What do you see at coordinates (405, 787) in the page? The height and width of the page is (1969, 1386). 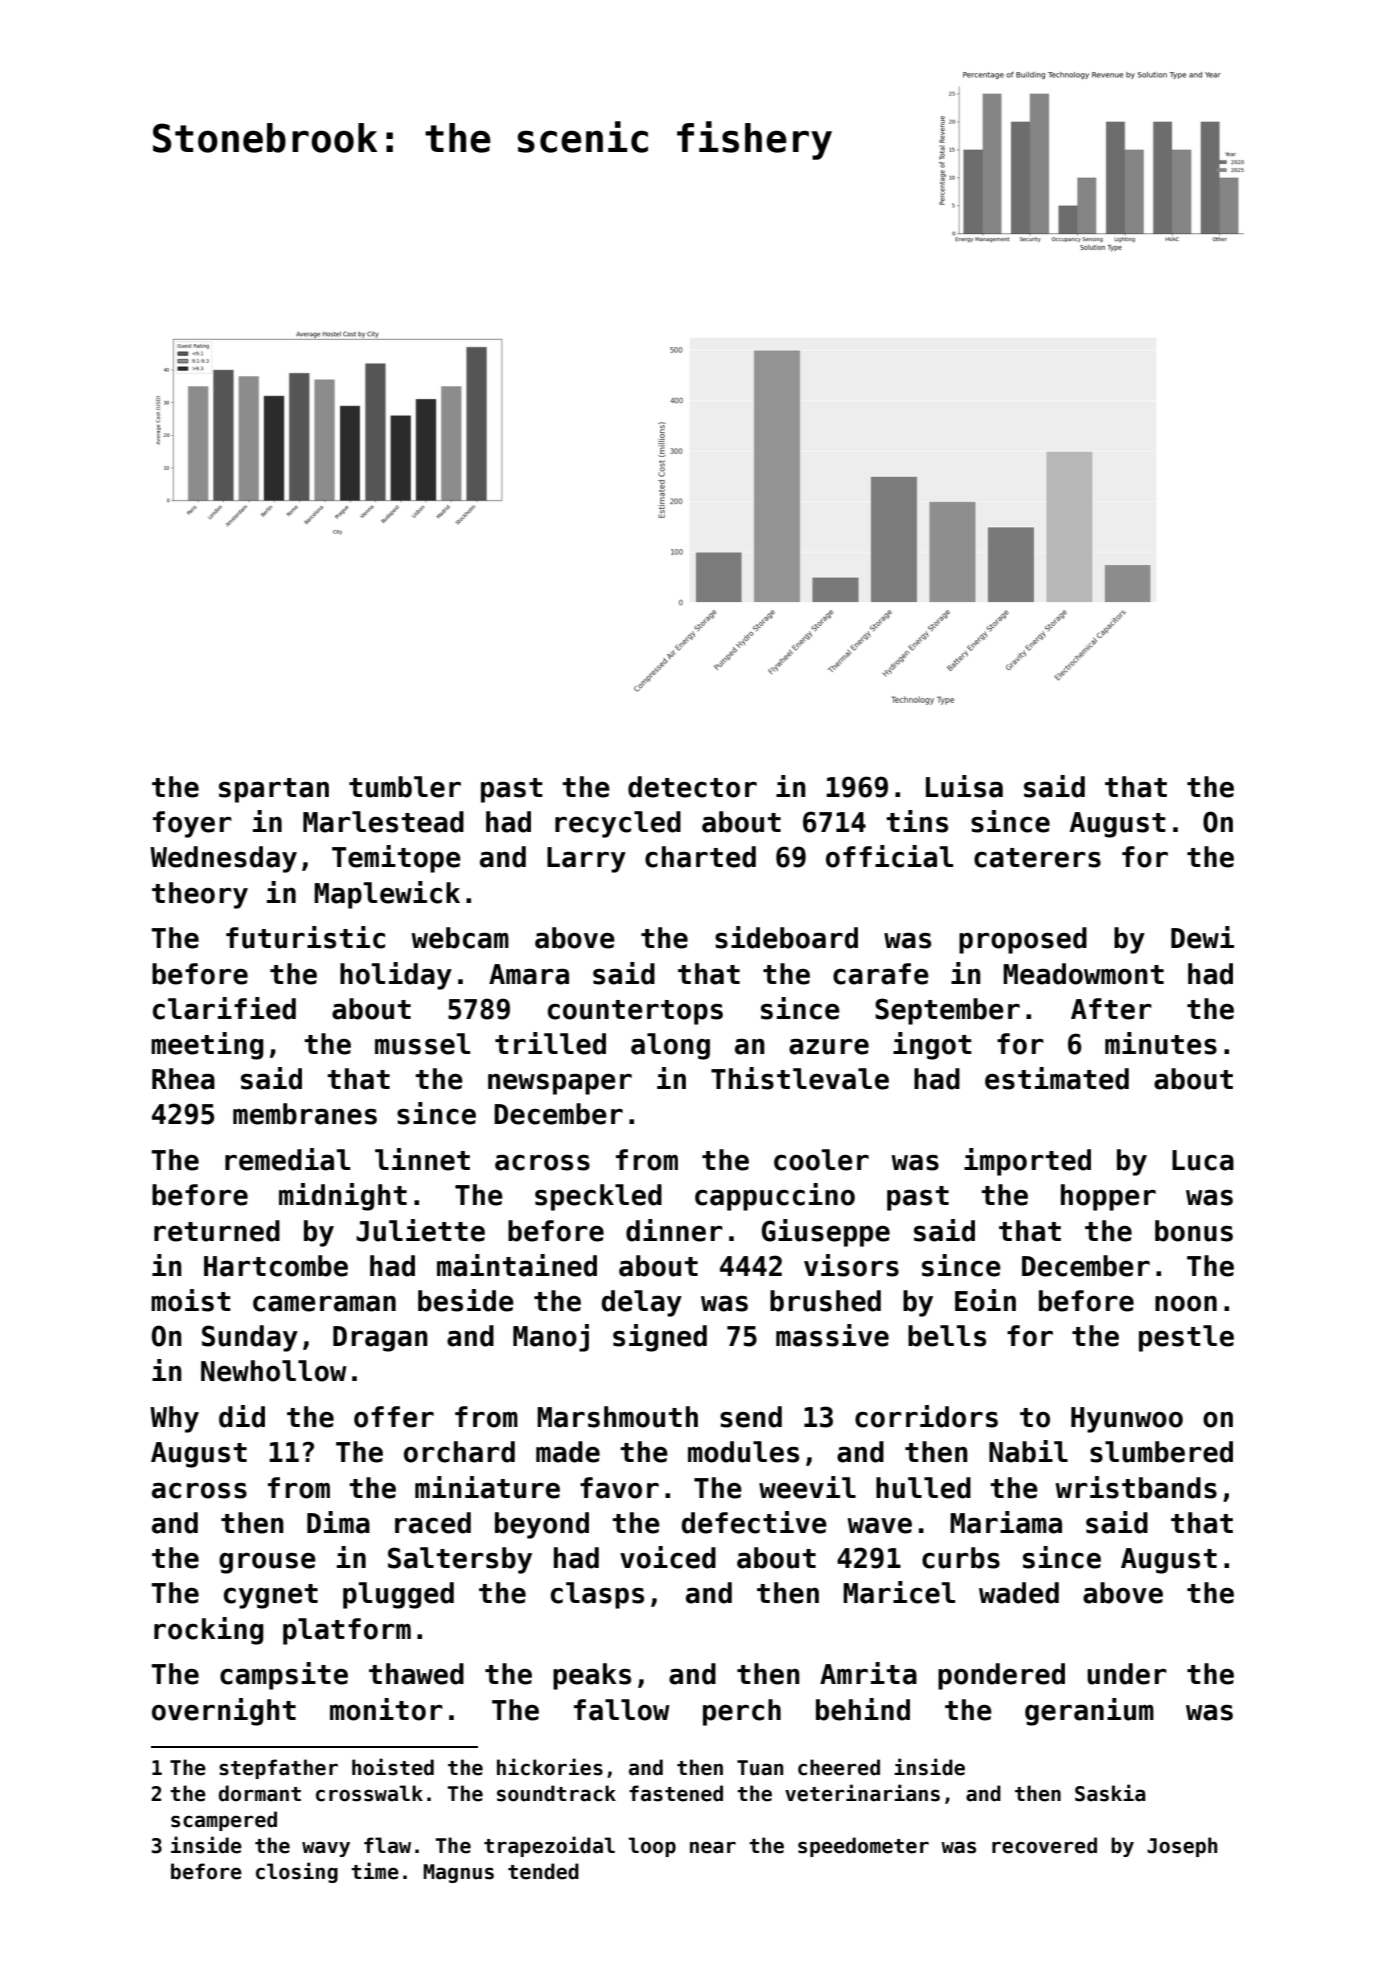 I see `tumbler` at bounding box center [405, 787].
